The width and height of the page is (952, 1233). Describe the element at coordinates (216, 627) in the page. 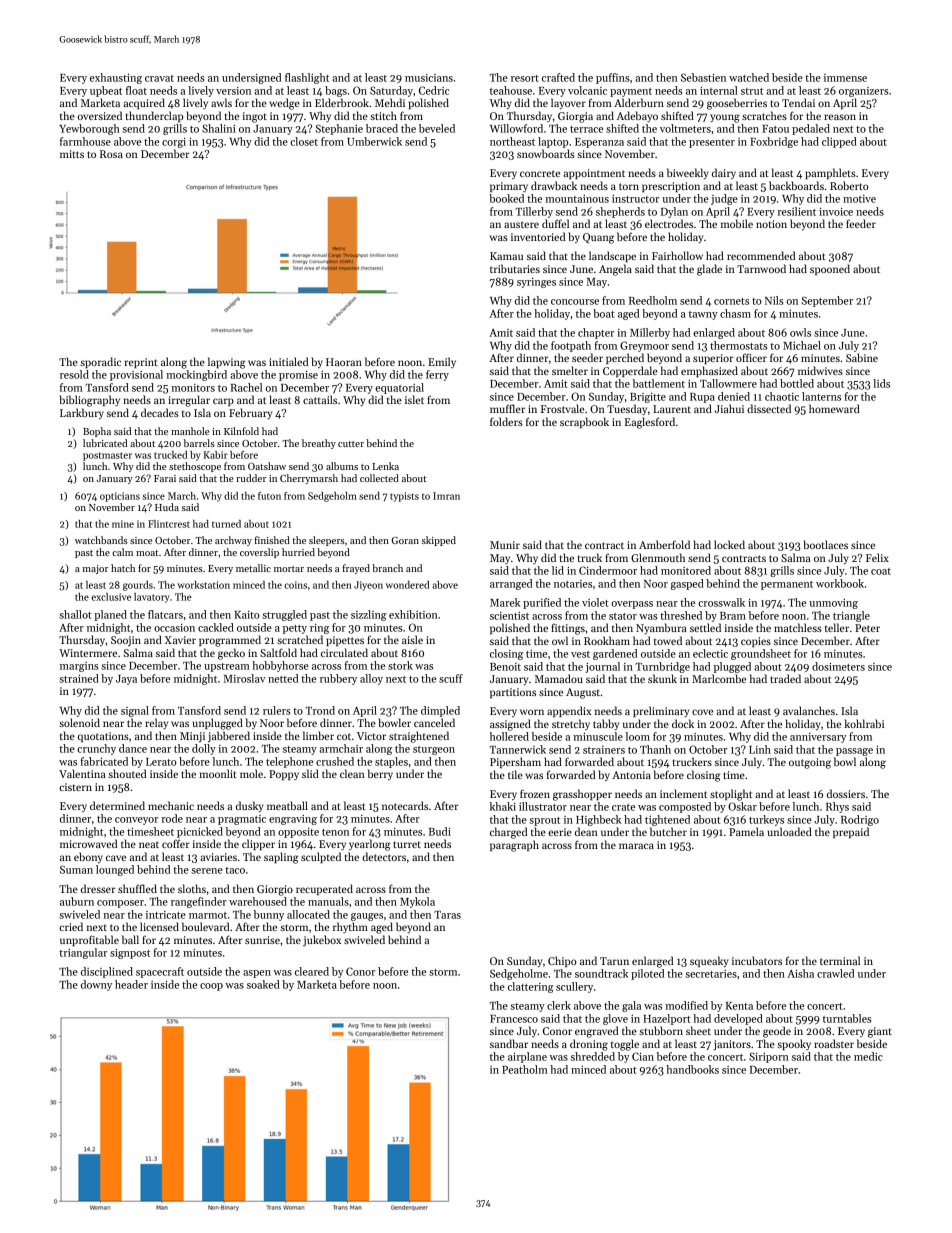

I see `cackled` at that location.
